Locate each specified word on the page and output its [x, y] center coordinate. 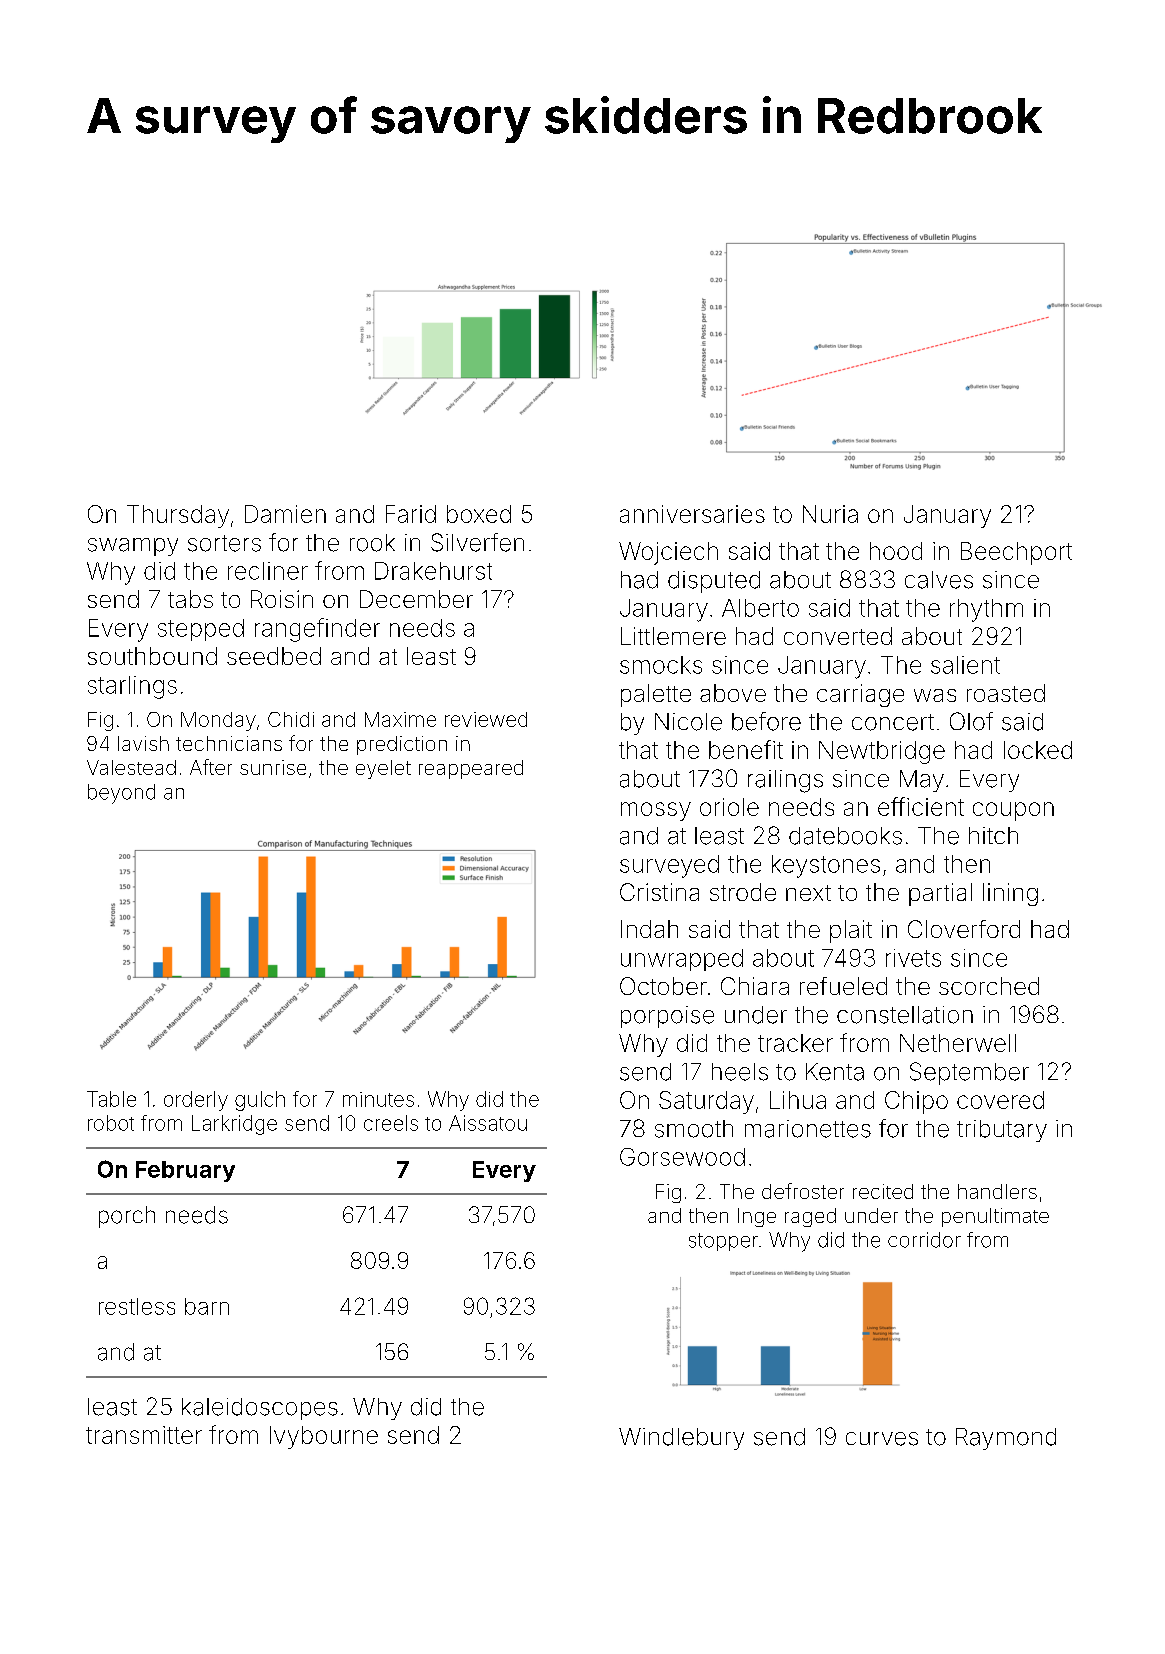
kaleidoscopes [260, 1409]
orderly [196, 1101]
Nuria [830, 514]
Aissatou [488, 1123]
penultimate [995, 1217]
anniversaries [692, 514]
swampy [133, 547]
